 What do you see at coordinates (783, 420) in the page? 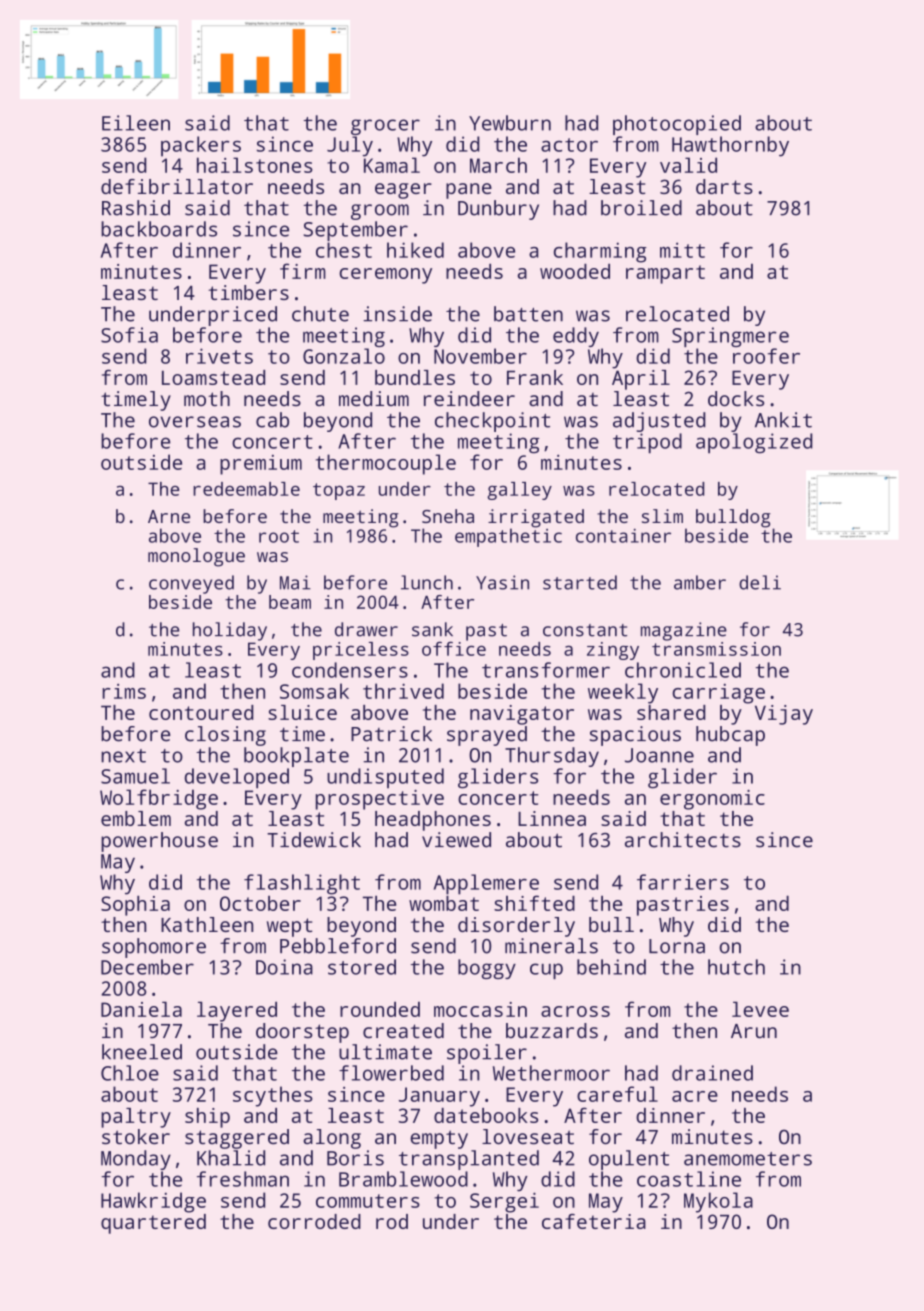
I see `Ankit` at bounding box center [783, 420].
